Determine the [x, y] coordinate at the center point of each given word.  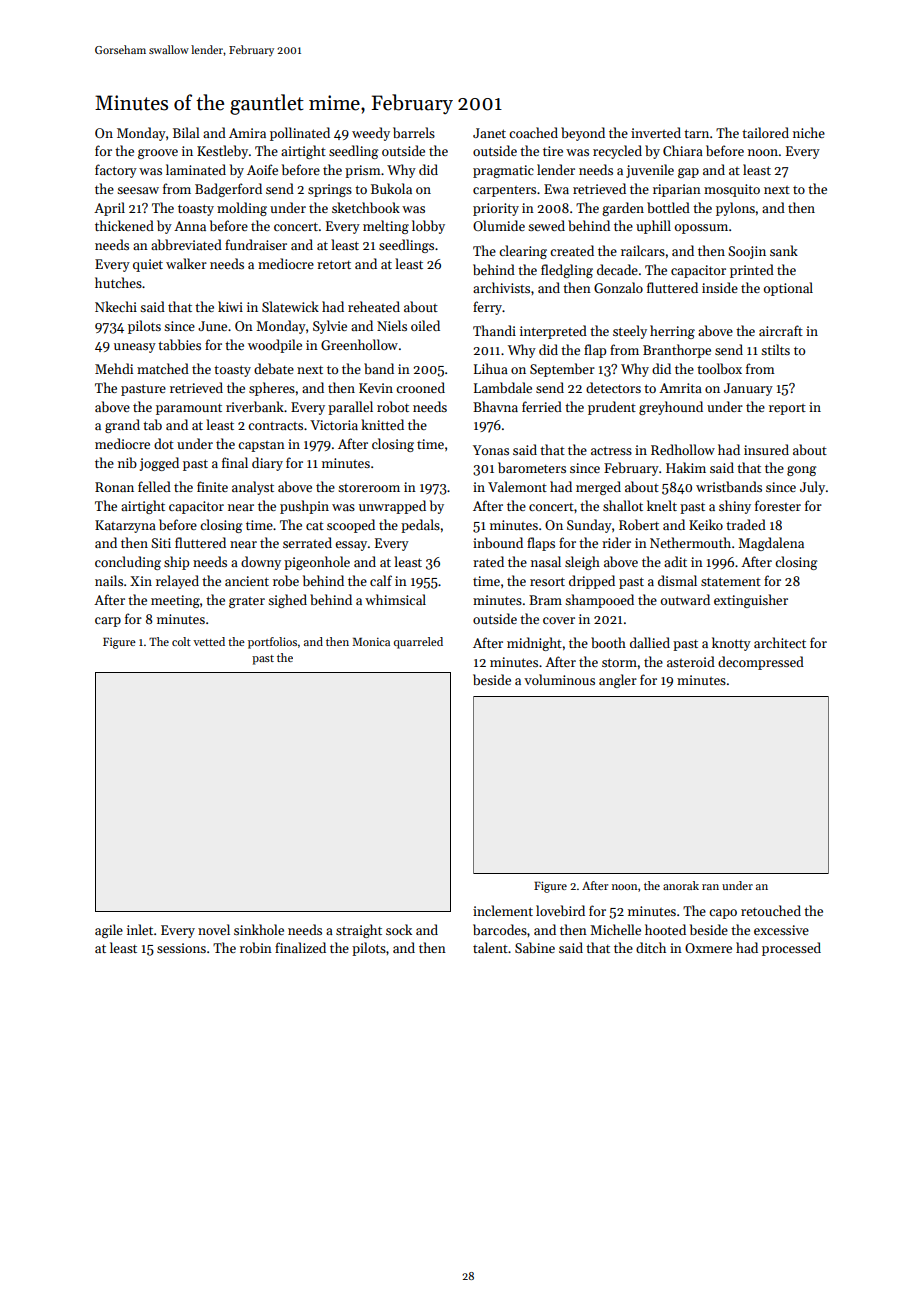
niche [809, 132]
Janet [489, 133]
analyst [253, 488]
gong [802, 471]
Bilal [186, 132]
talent [490, 947]
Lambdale [503, 387]
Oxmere [708, 948]
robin [256, 947]
